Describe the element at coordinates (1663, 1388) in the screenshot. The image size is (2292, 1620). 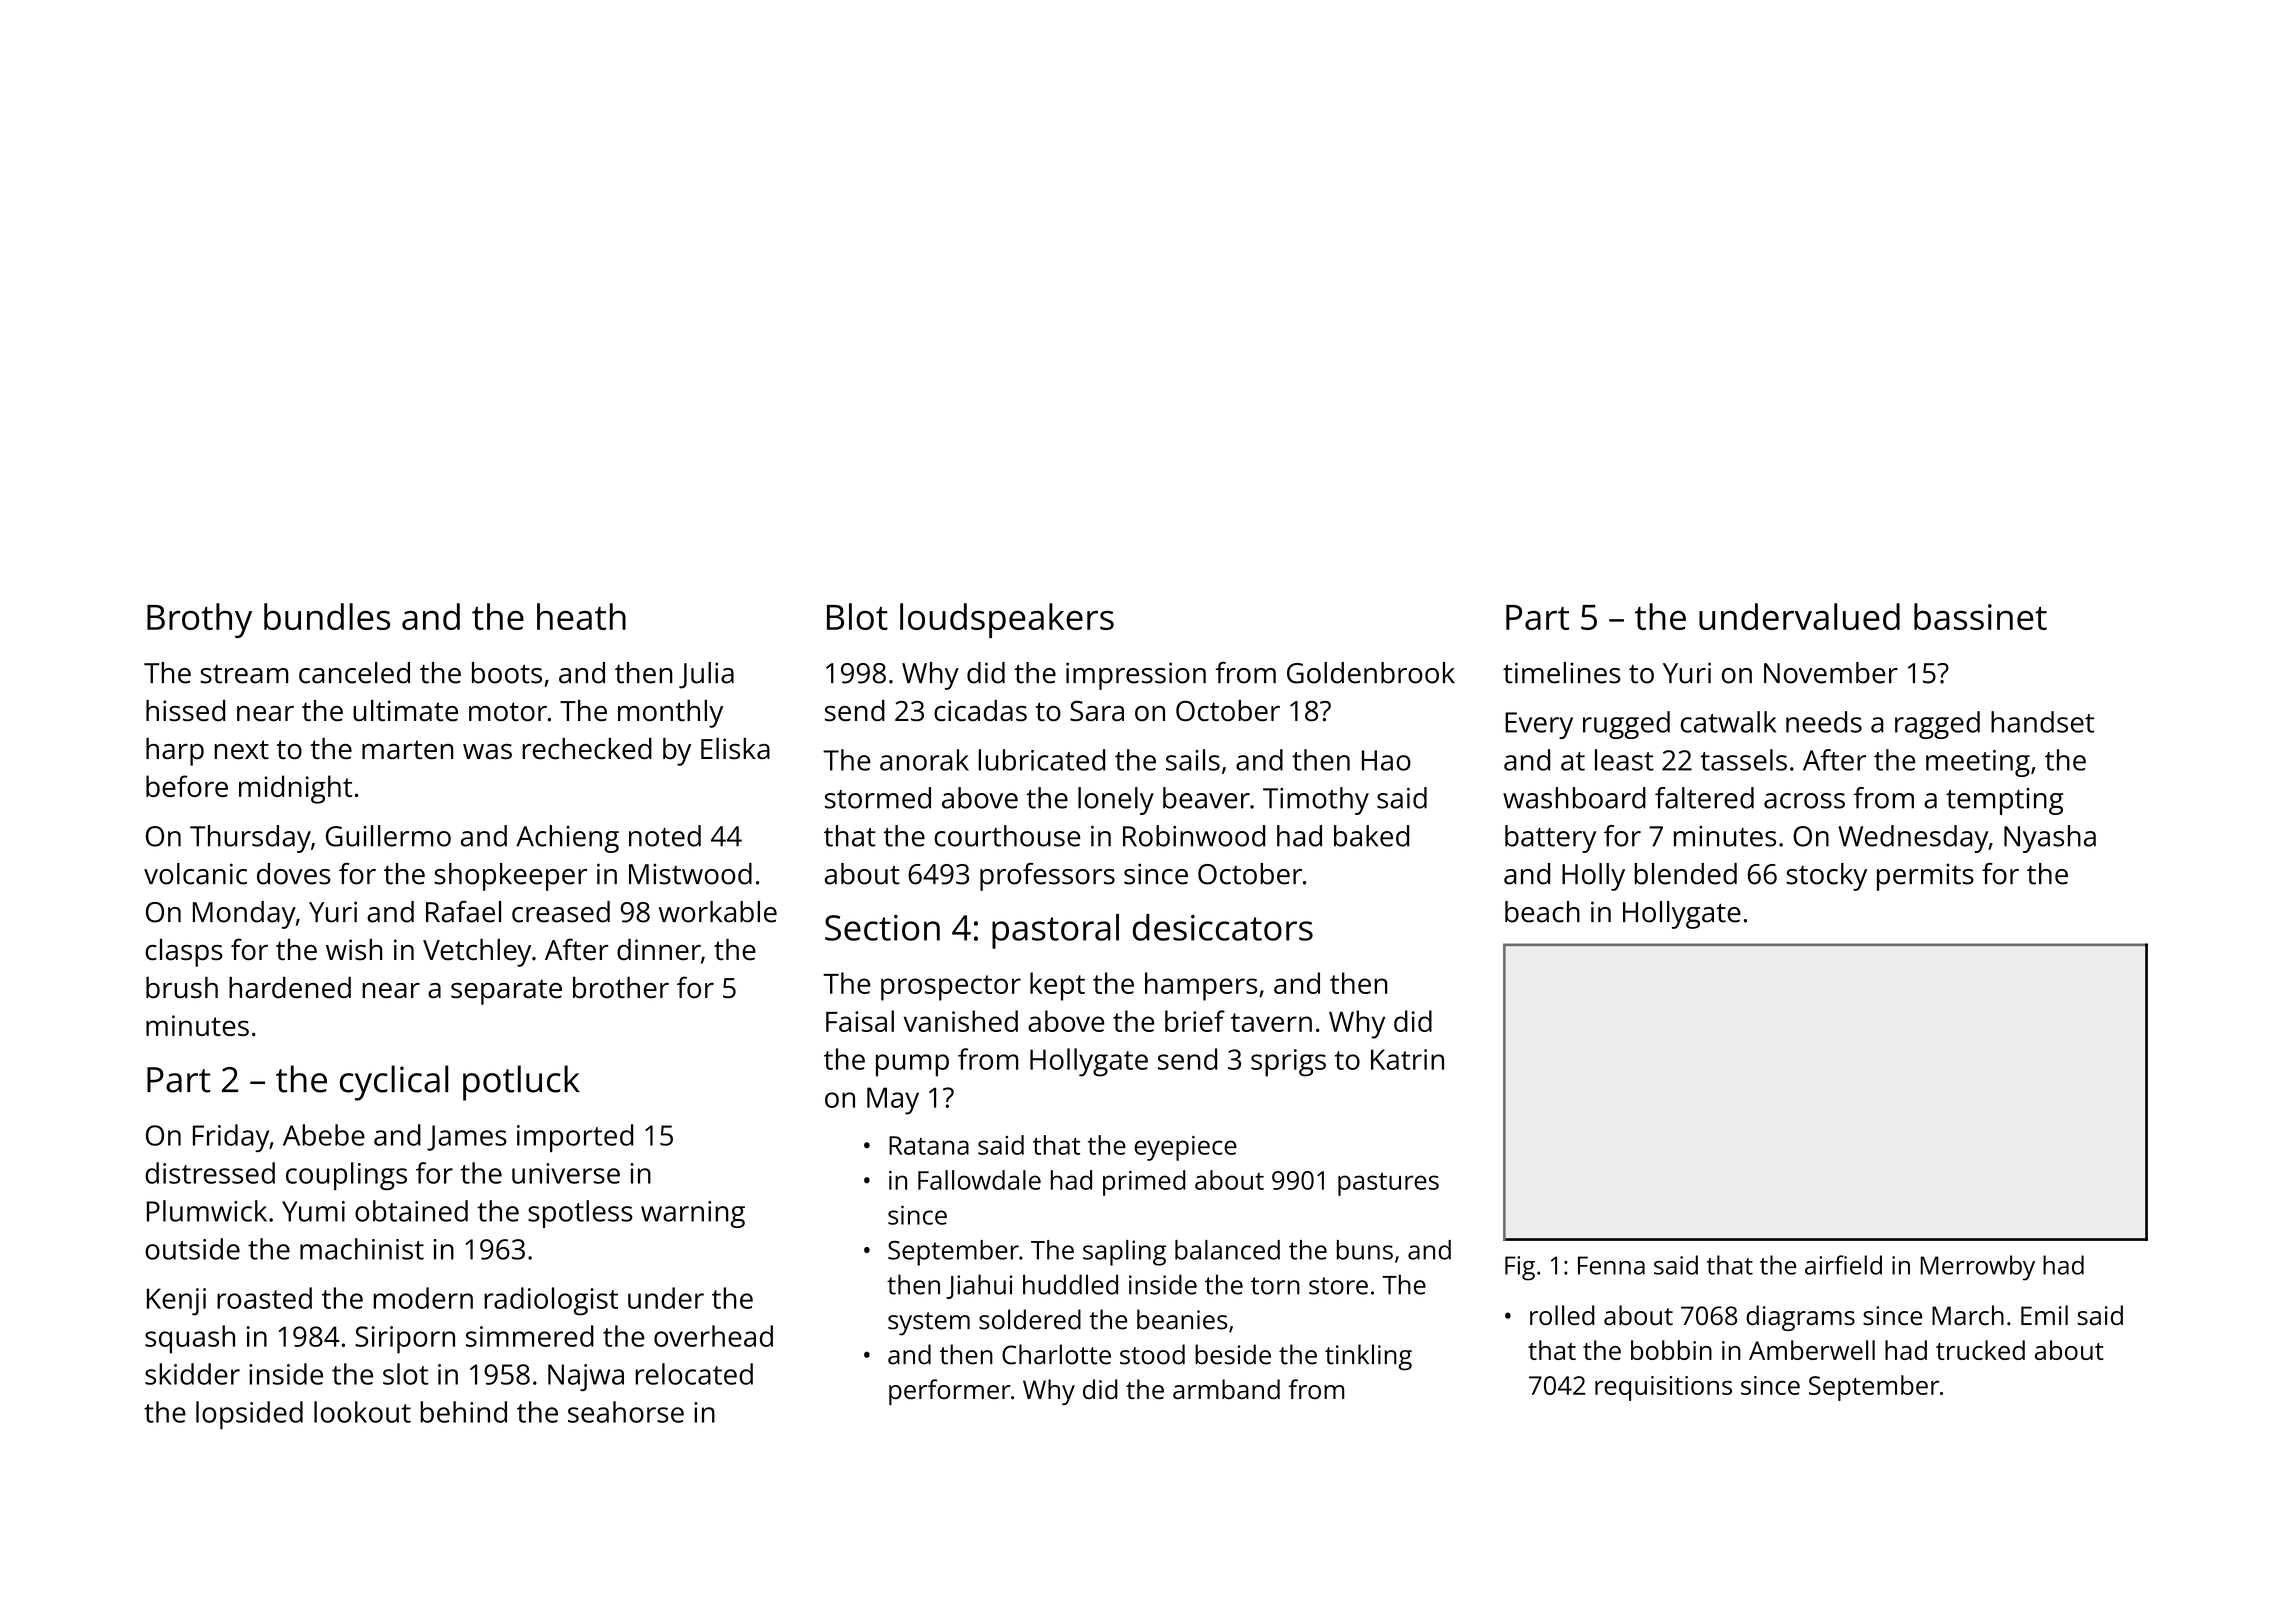
I see `requisitions` at that location.
